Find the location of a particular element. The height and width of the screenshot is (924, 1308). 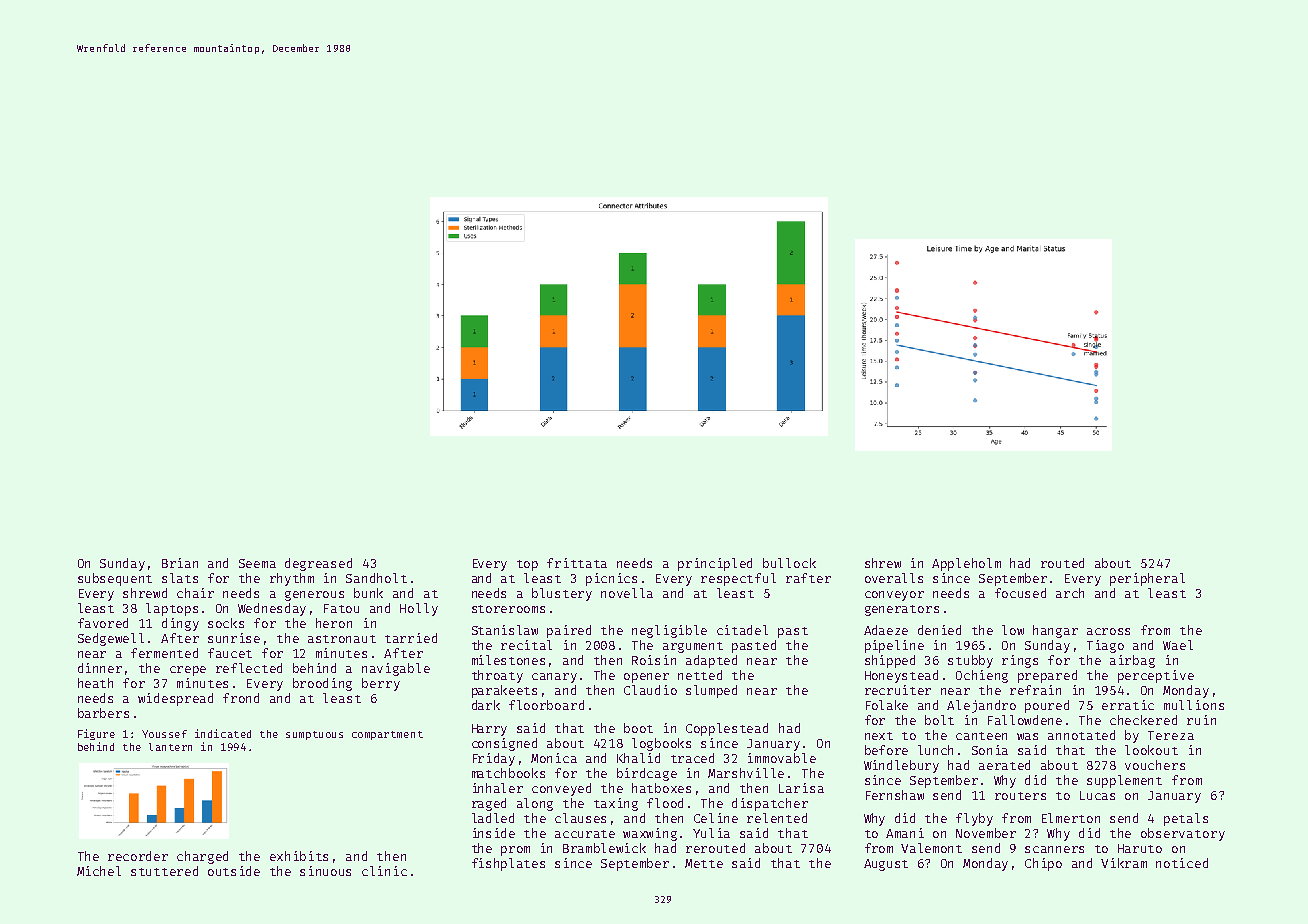

milestones is located at coordinates (508, 660).
